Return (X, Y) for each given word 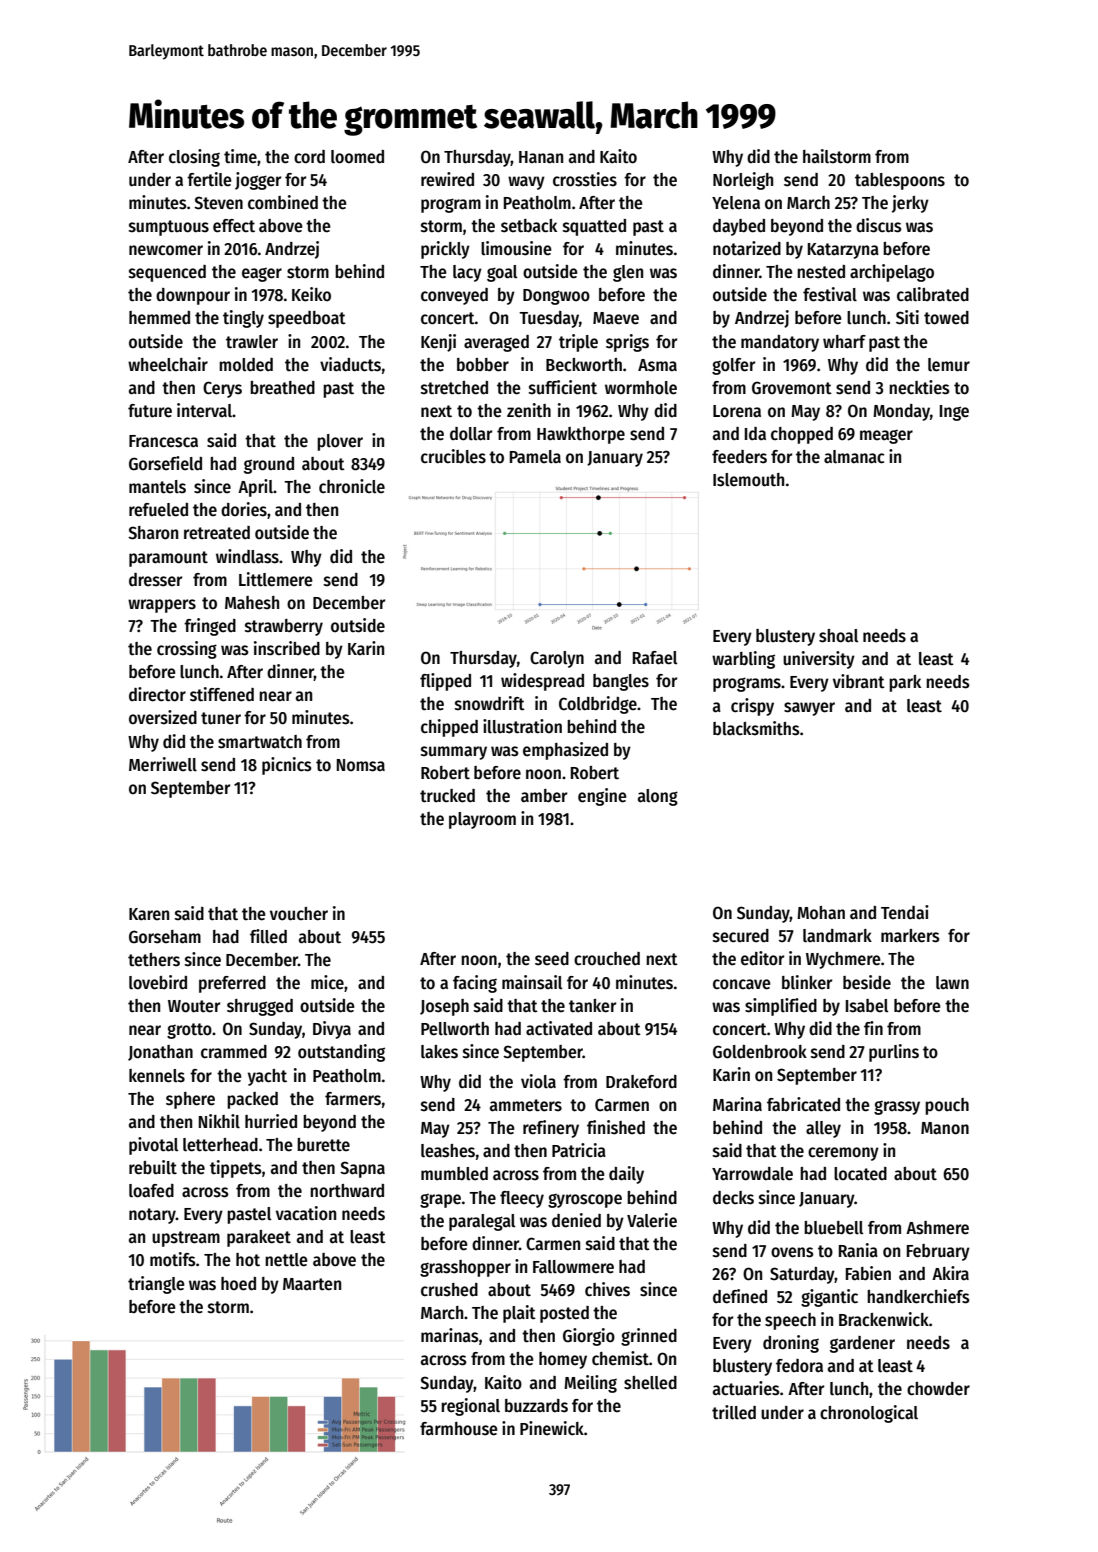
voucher (299, 914)
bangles (621, 682)
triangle (156, 1285)
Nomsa (361, 765)
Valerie (652, 1220)
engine (602, 797)
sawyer (809, 709)
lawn (952, 983)
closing (194, 158)
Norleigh (743, 181)
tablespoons (900, 181)
